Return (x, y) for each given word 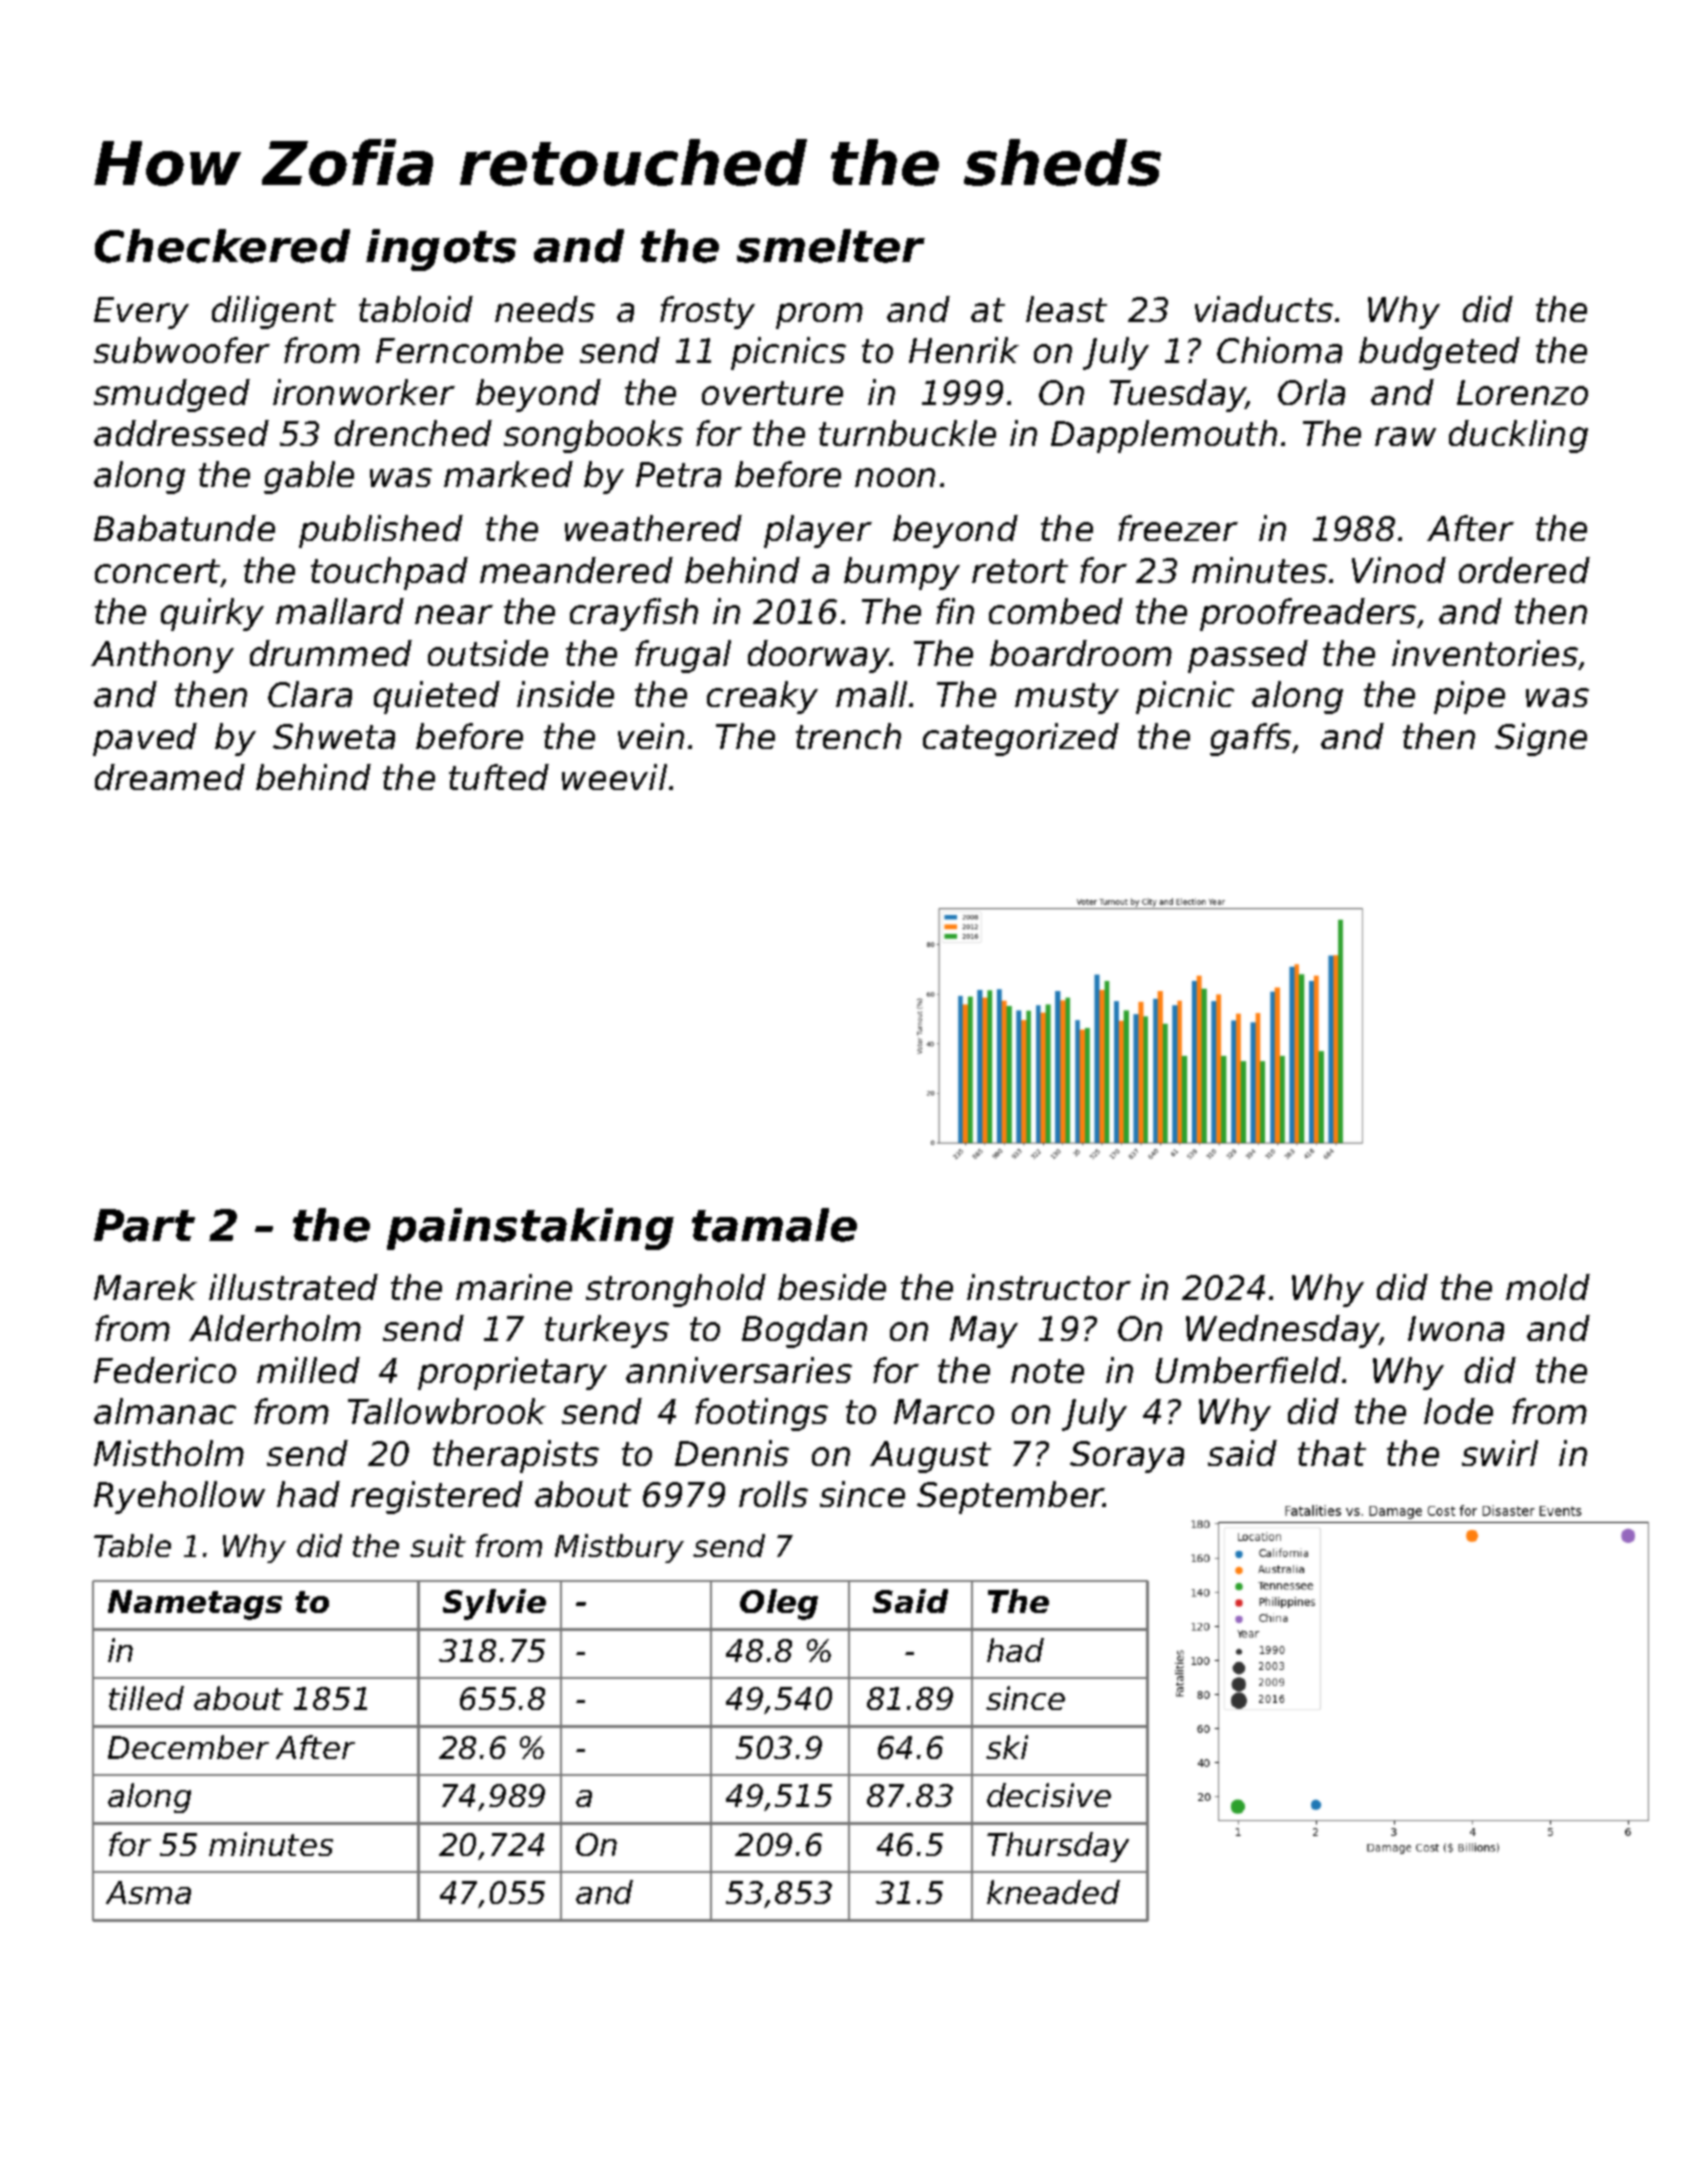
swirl (1500, 1453)
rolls (773, 1494)
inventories (1485, 653)
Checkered (222, 246)
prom (819, 316)
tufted (499, 777)
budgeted (1439, 353)
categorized (1021, 739)
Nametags (195, 1605)
